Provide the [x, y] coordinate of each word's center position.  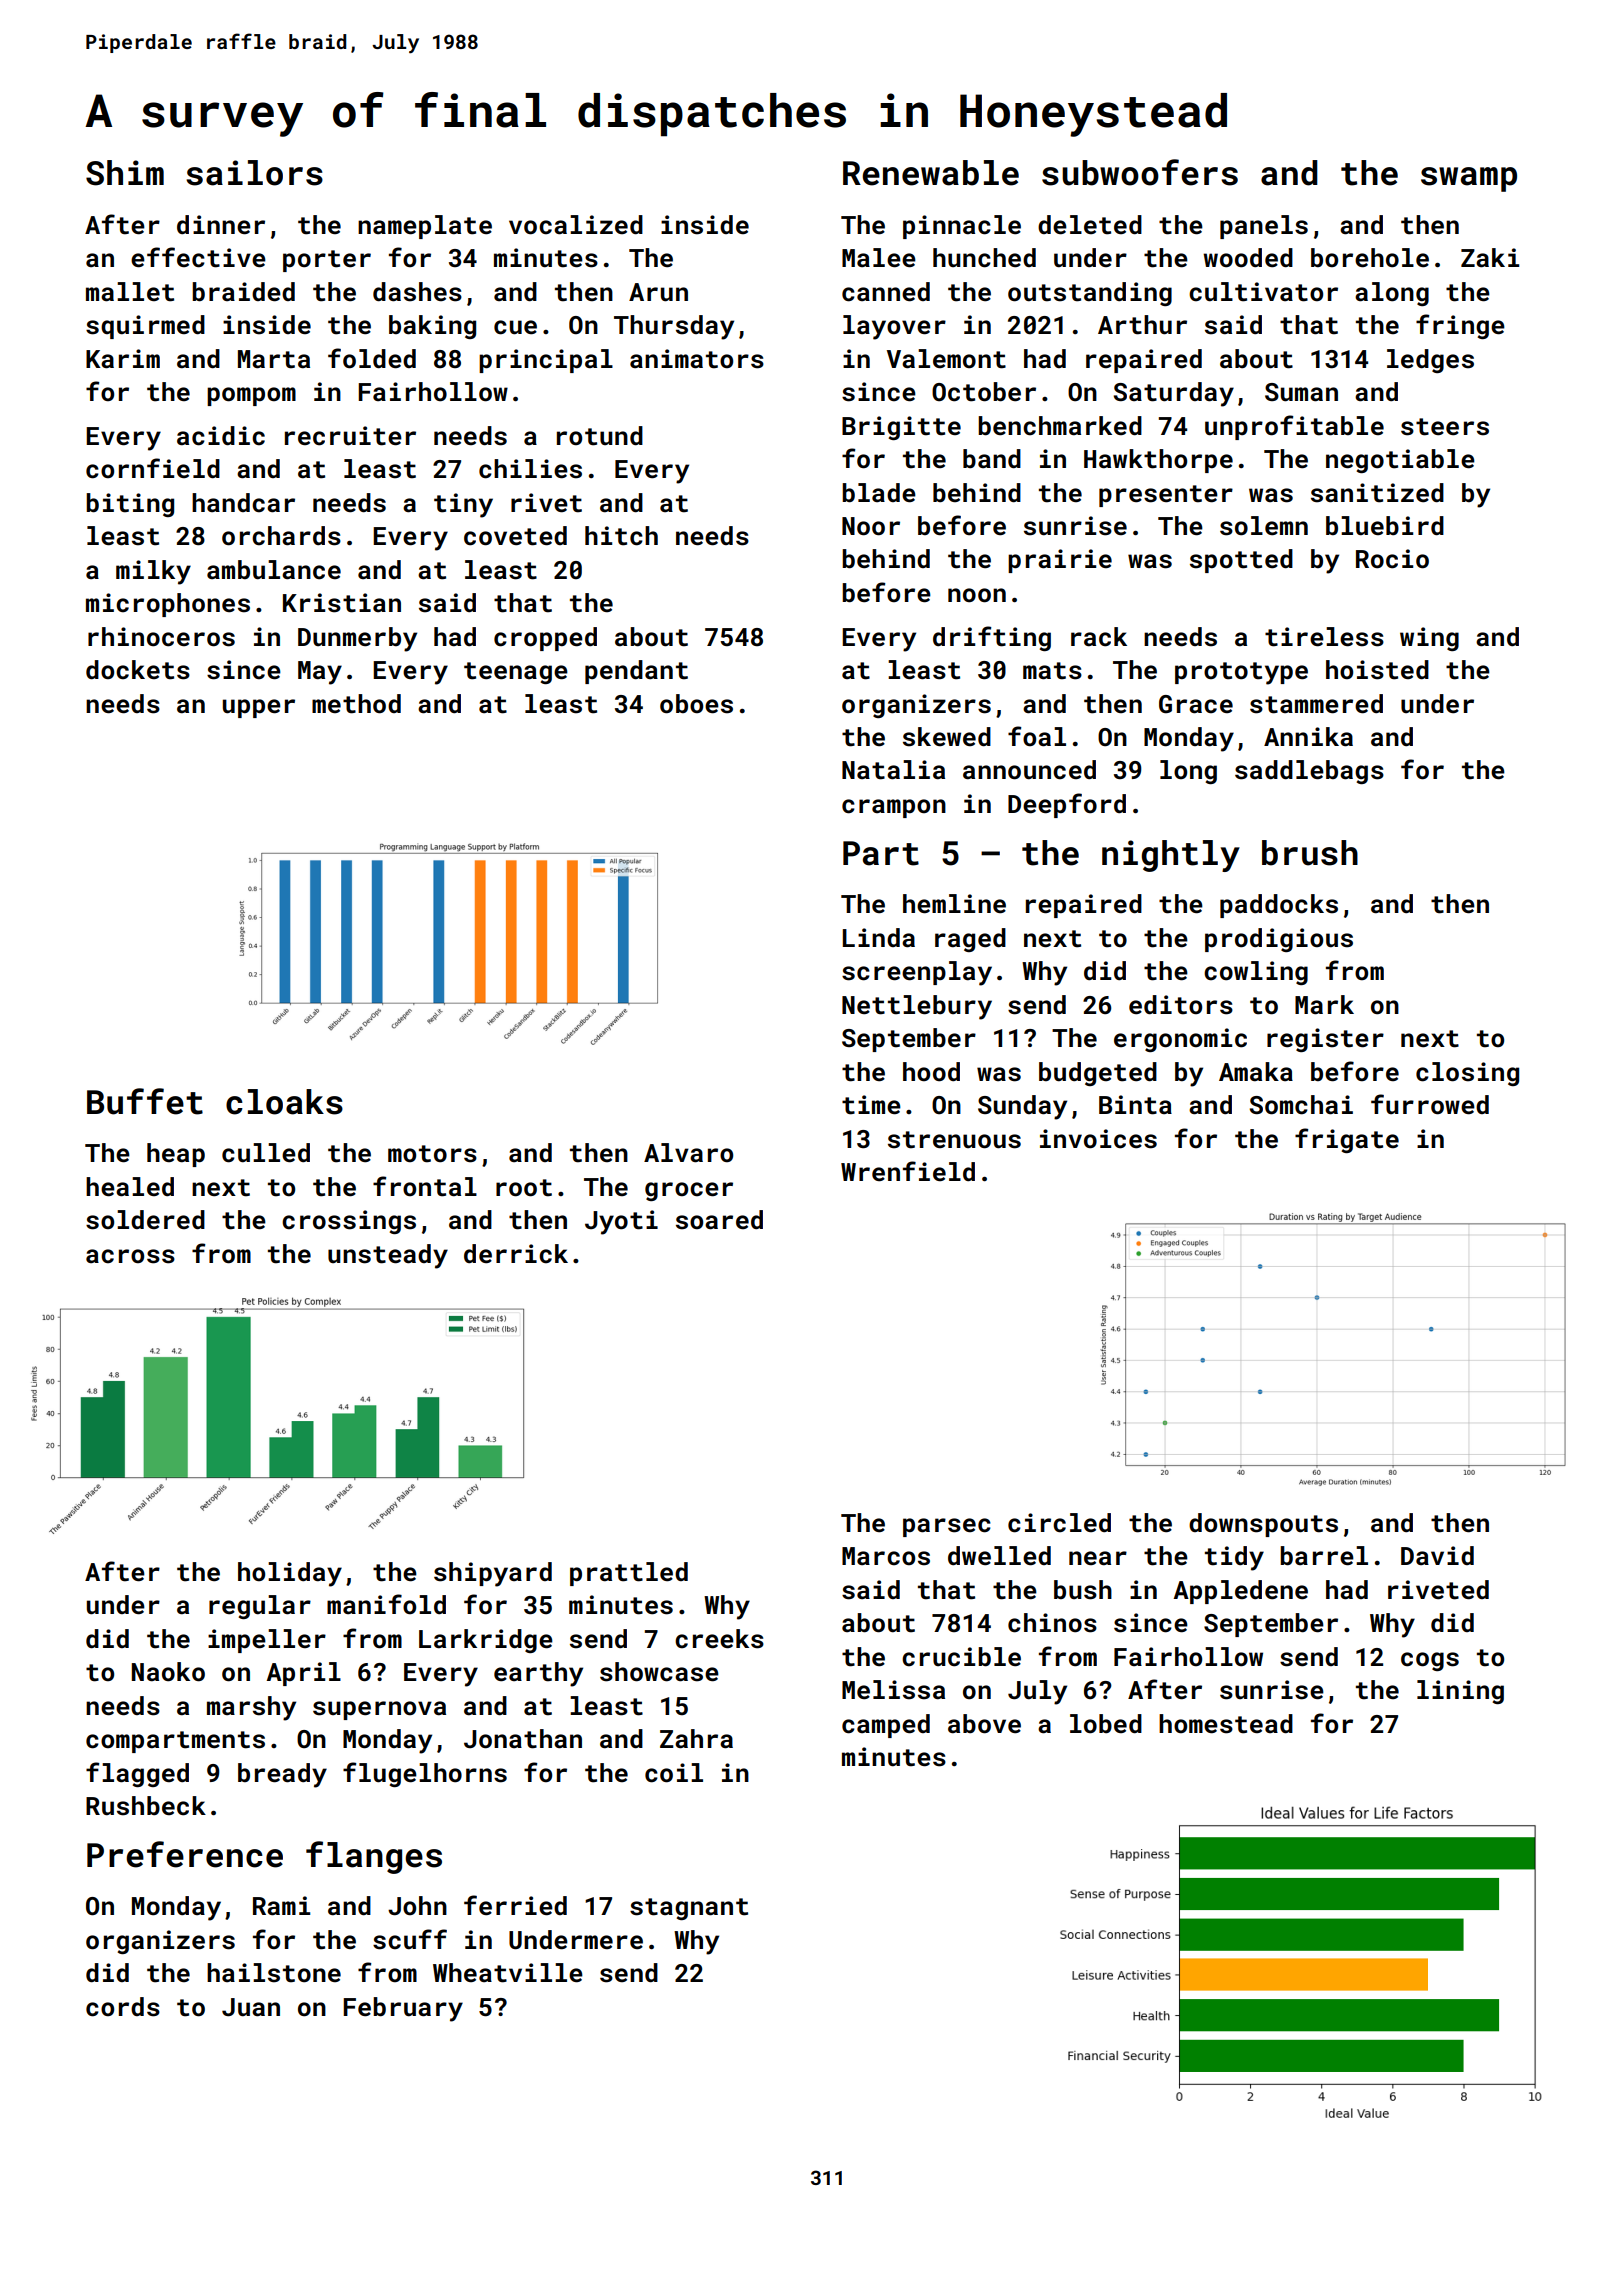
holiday [290, 1574]
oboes [696, 704]
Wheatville [508, 1973]
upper [259, 708]
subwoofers [1140, 172]
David [1437, 1555]
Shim [125, 173]
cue [515, 327]
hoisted [1377, 670]
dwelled [999, 1556]
